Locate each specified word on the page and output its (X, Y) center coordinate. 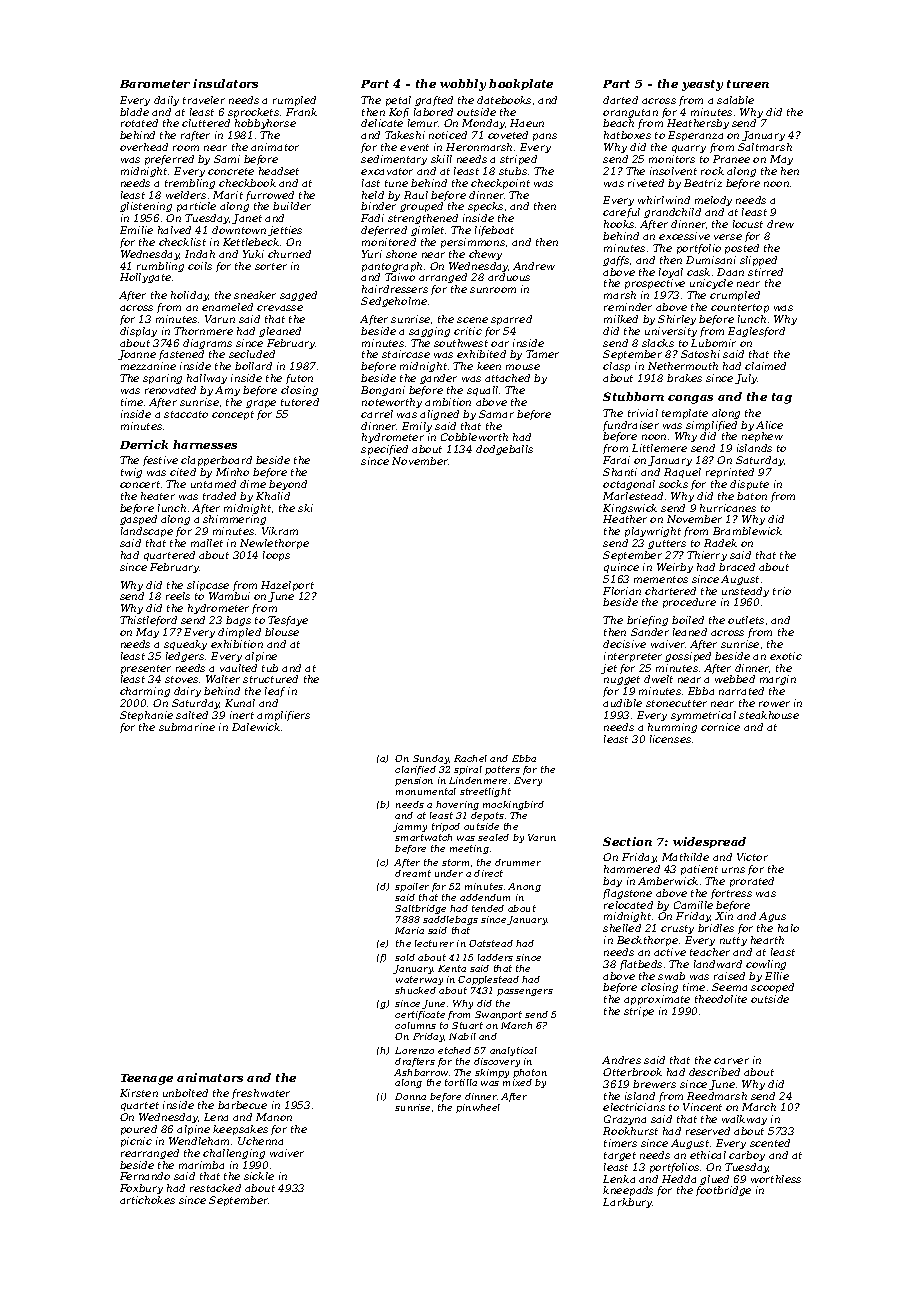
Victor (752, 857)
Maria (409, 930)
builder (292, 206)
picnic (136, 1142)
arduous (509, 277)
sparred (511, 320)
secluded (252, 354)
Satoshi (700, 354)
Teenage (147, 1079)
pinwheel (478, 1108)
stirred (765, 272)
